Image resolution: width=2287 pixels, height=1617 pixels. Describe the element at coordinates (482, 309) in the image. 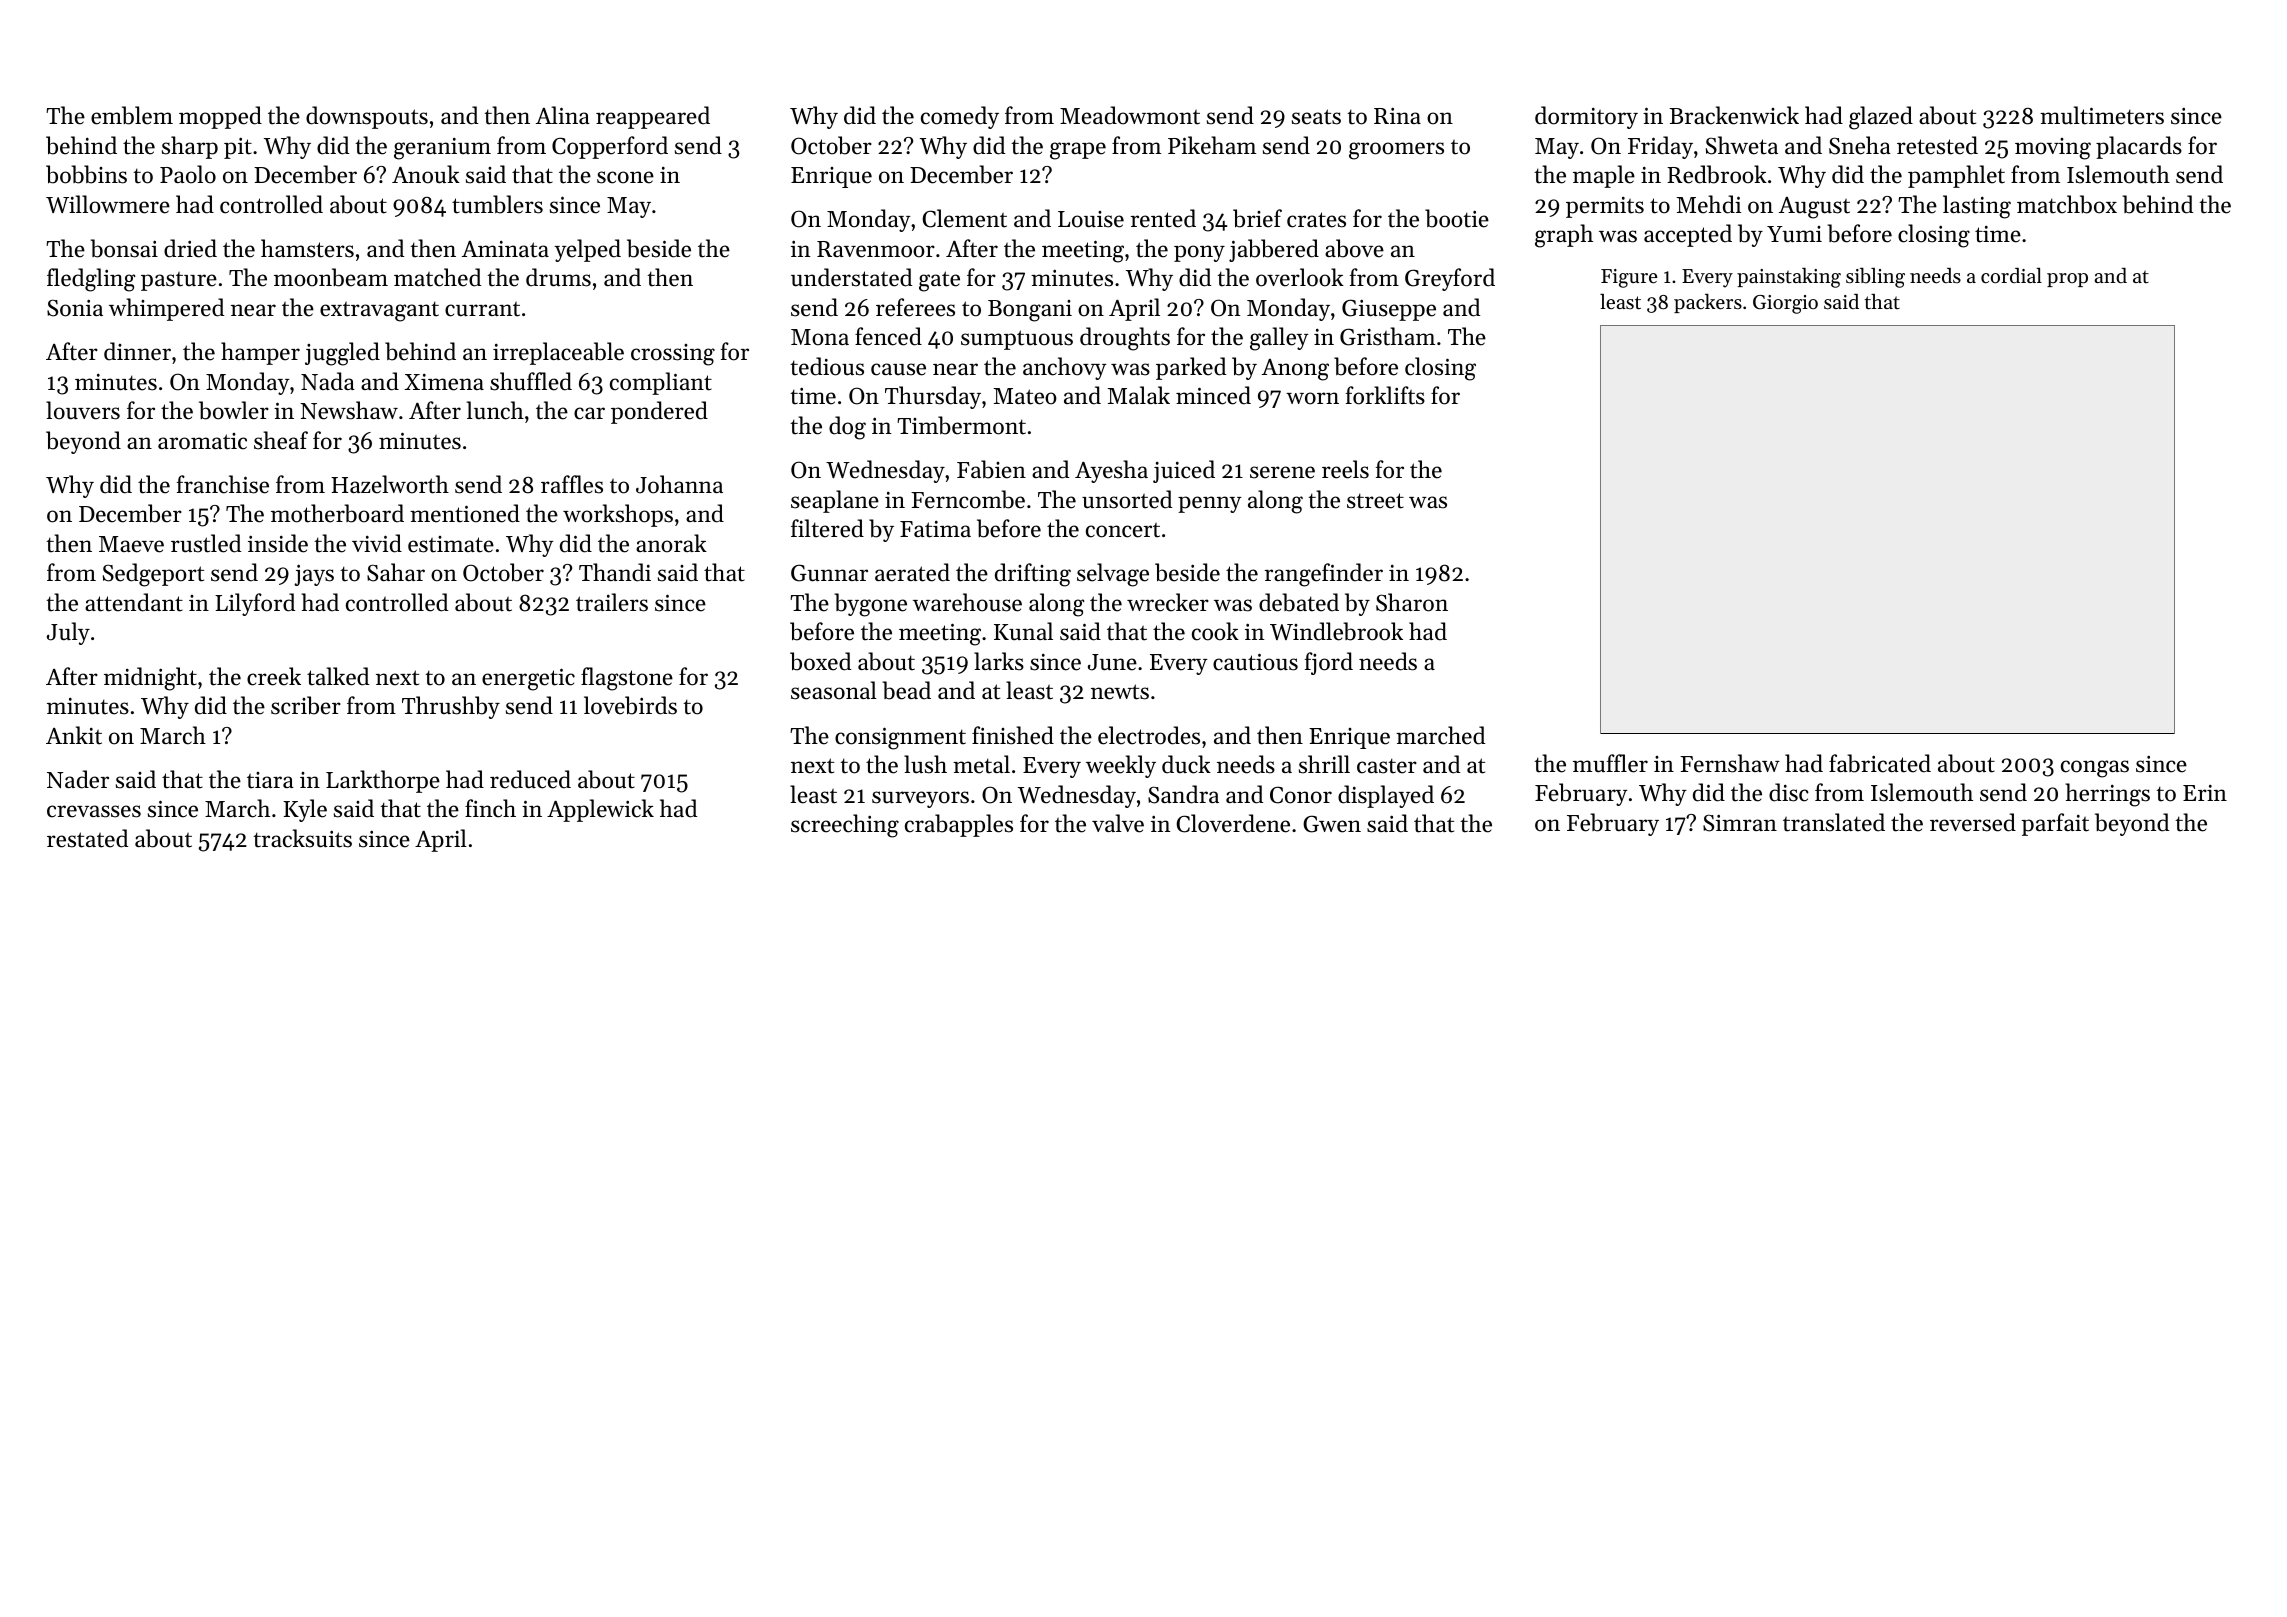

I see `currant` at that location.
